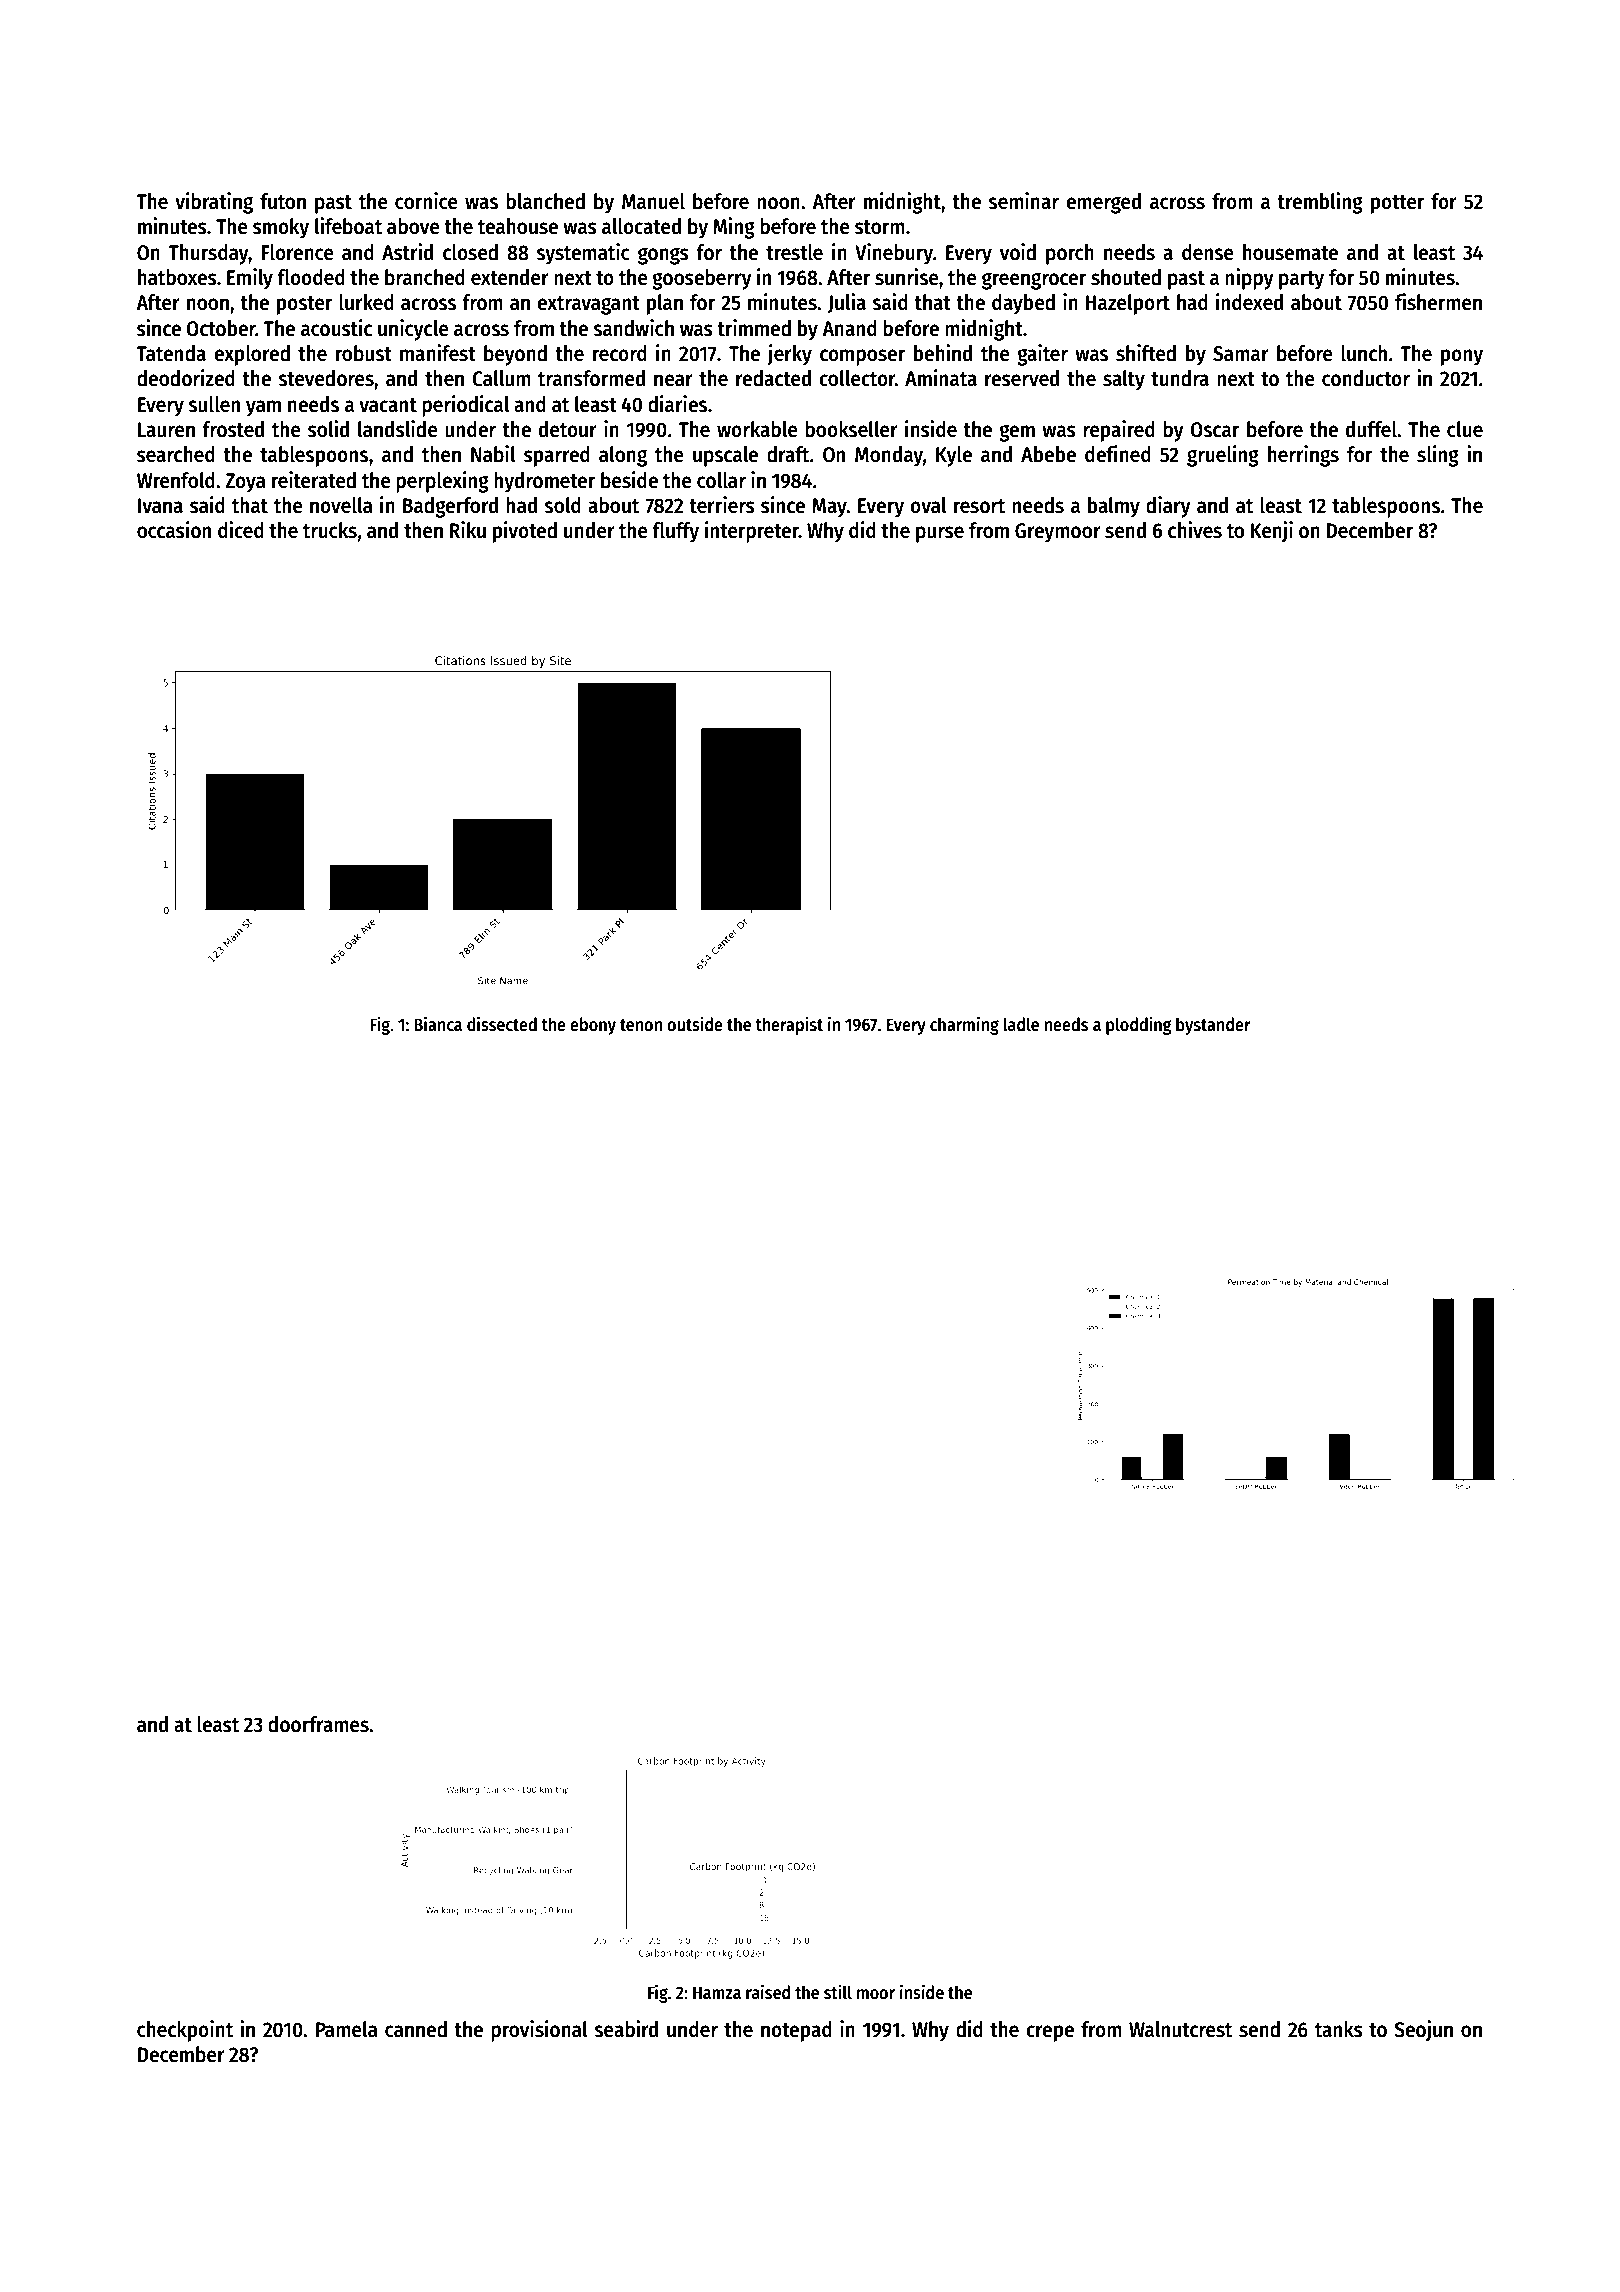 This page has height=2292, width=1620. What do you see at coordinates (1139, 1026) in the page?
I see `plodding` at bounding box center [1139, 1026].
